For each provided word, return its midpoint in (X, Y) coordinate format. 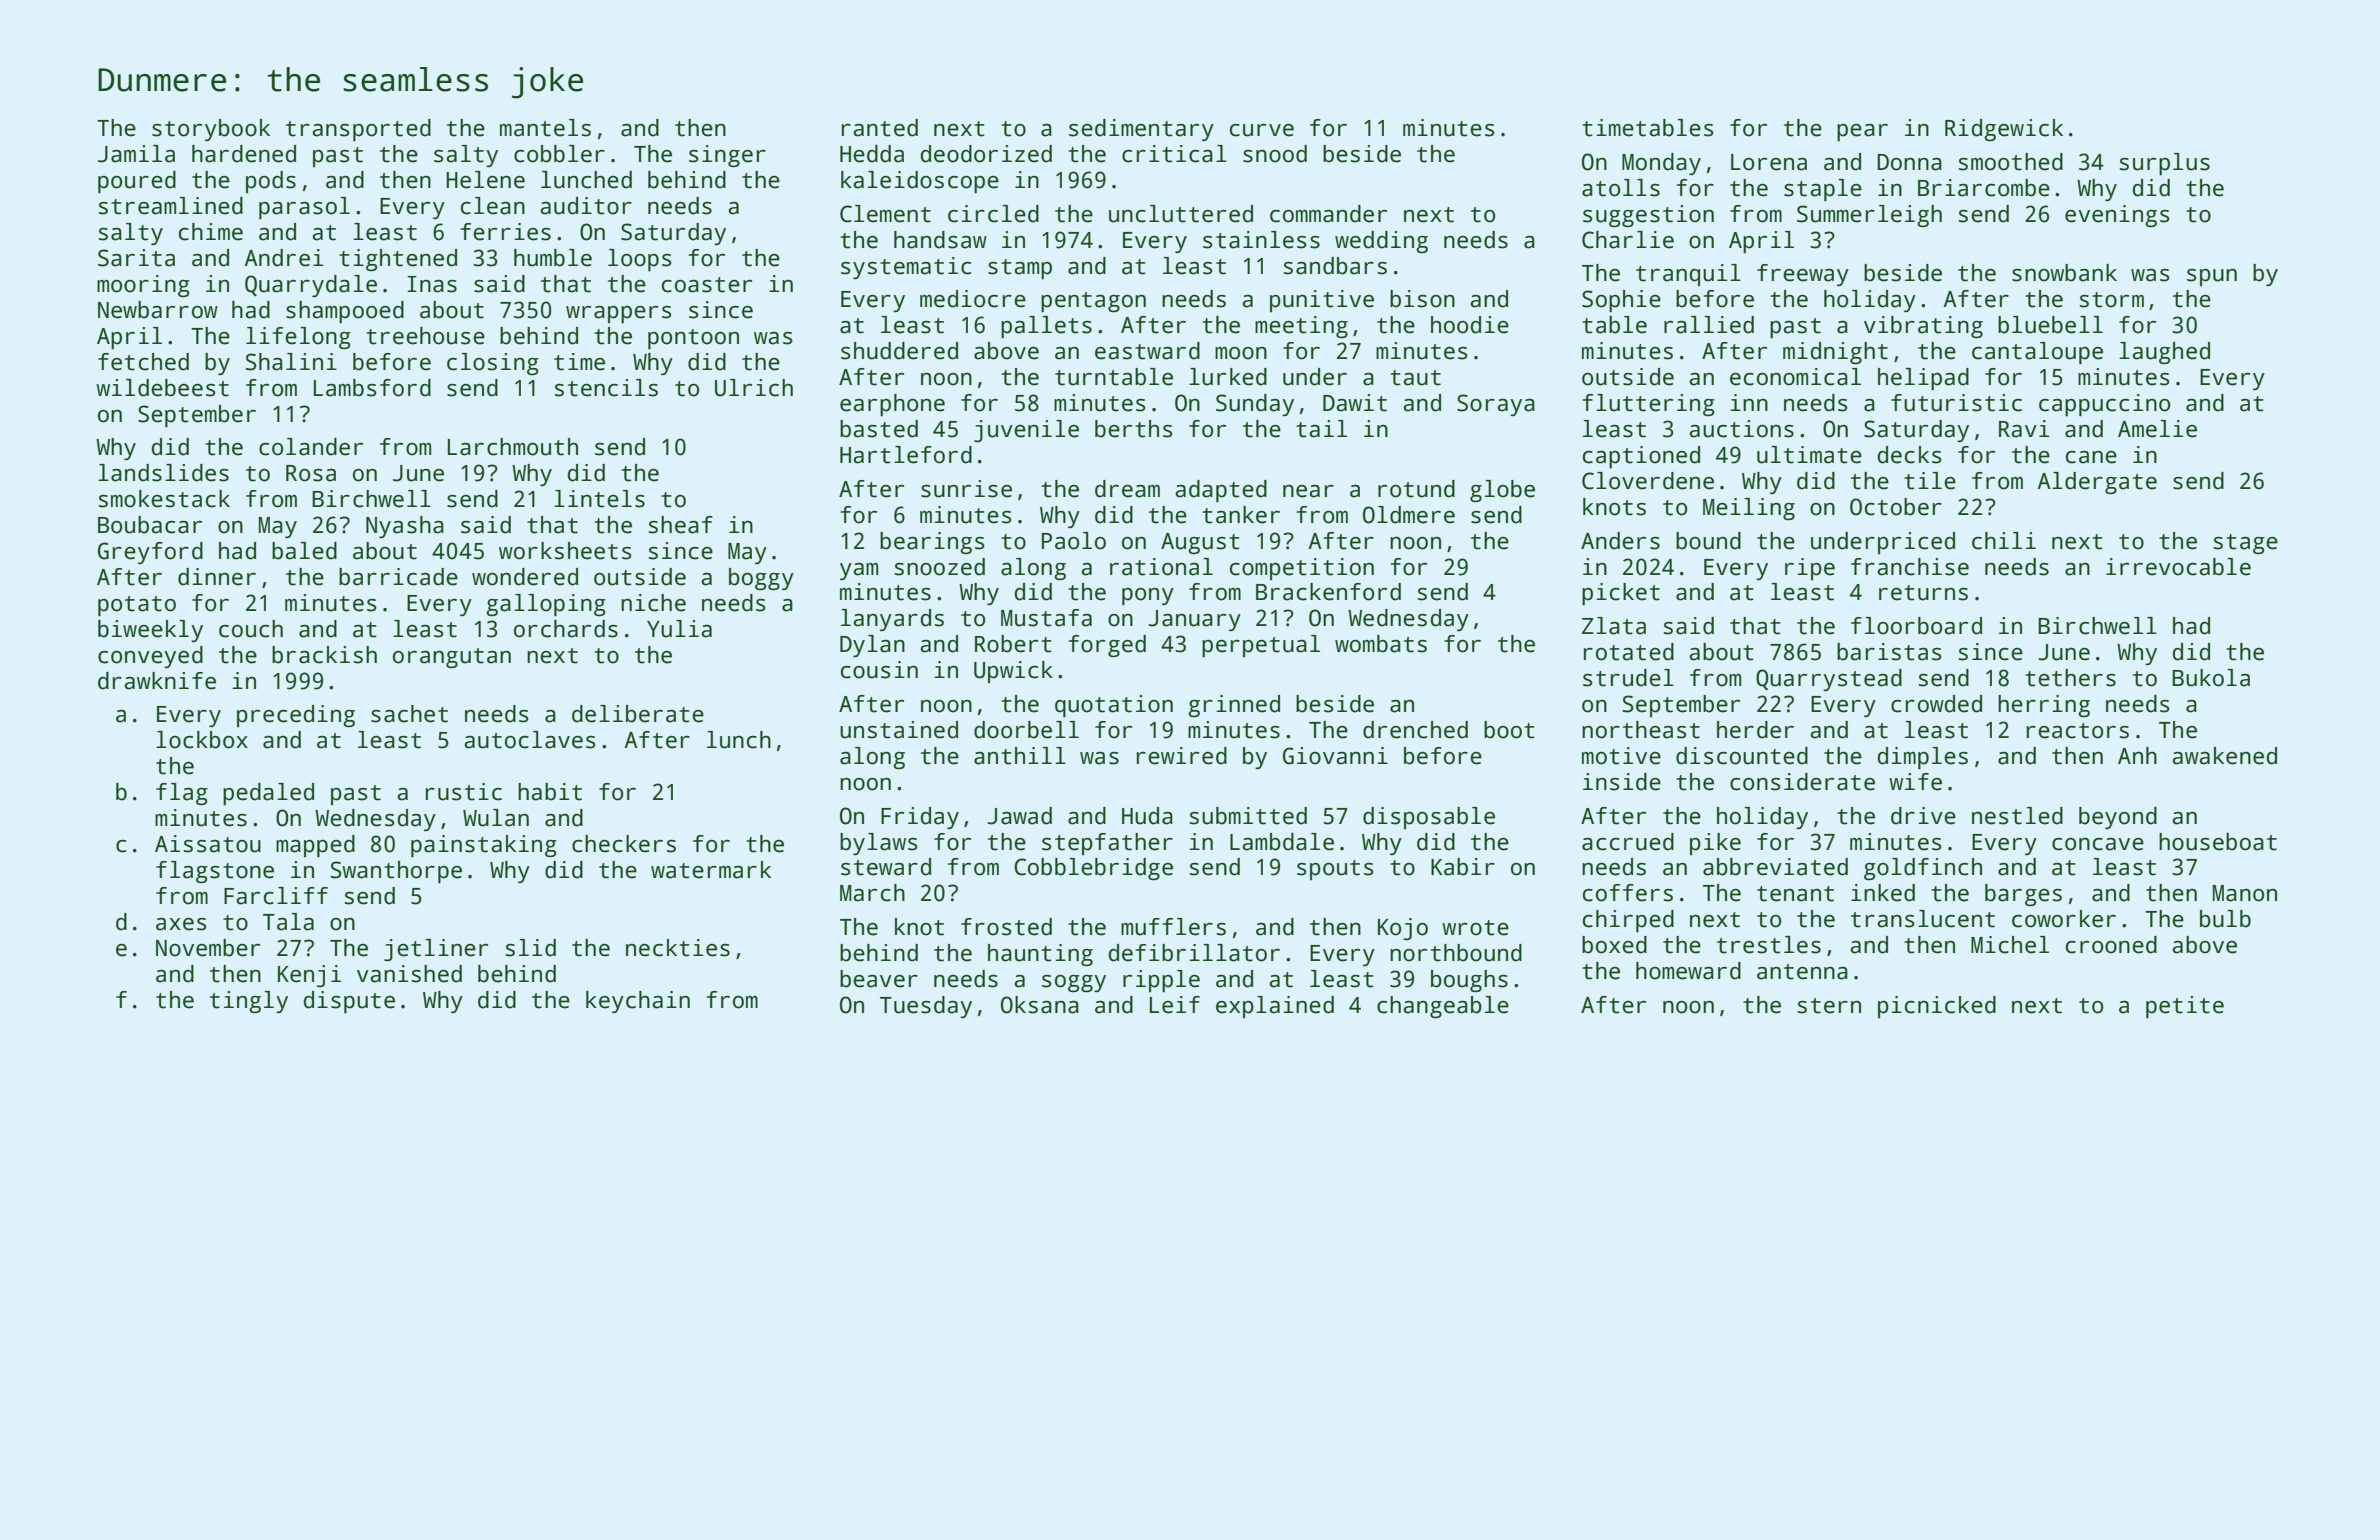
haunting (1040, 955)
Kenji (309, 976)
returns (1923, 593)
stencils (606, 388)
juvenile (1026, 431)
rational (1161, 567)
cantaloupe (2037, 353)
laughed (2164, 353)
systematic (906, 268)
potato (137, 606)
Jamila (136, 154)
